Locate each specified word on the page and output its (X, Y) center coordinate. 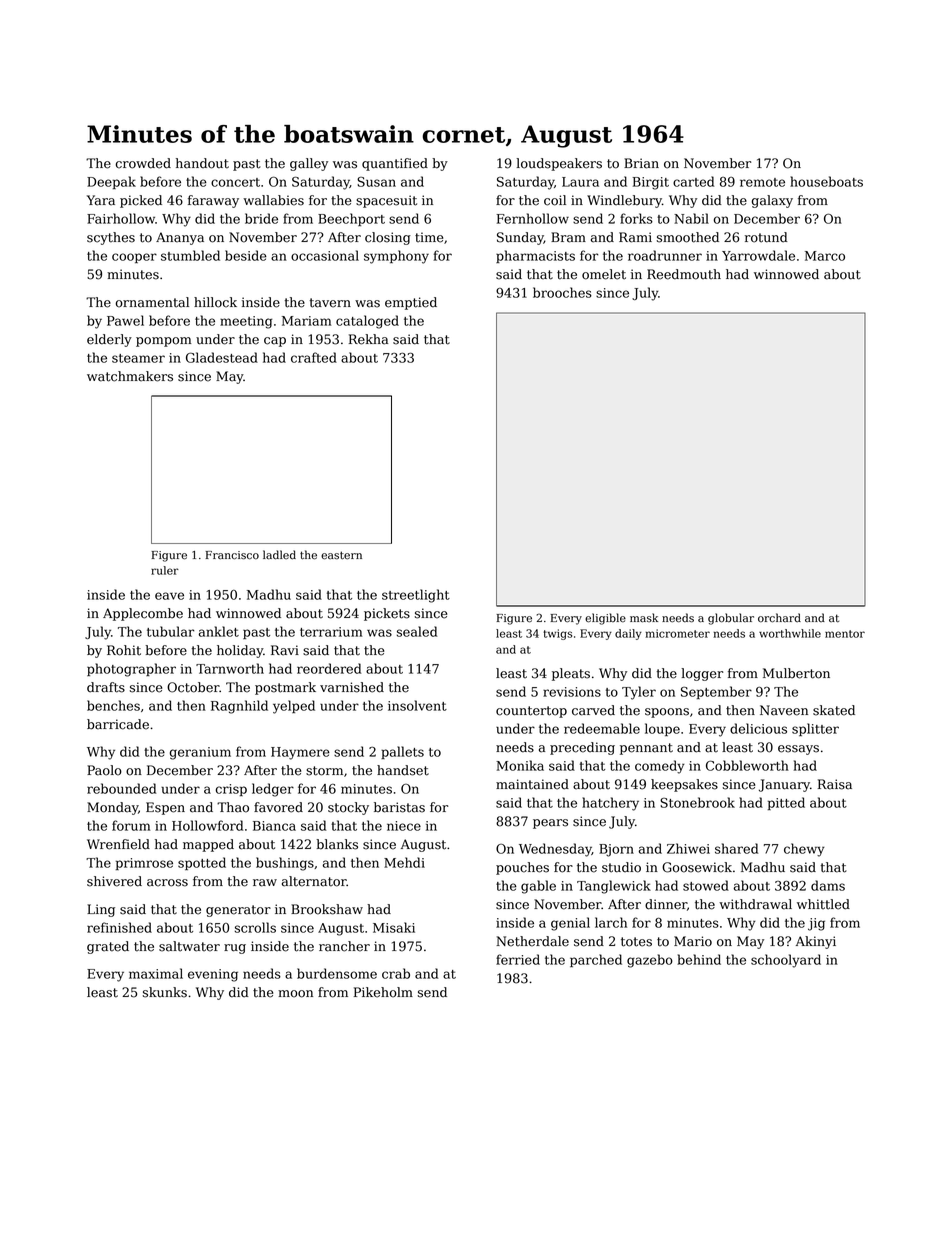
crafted (314, 357)
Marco (825, 256)
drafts (106, 687)
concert (235, 182)
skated (834, 710)
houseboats (826, 181)
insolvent (417, 705)
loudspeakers (559, 164)
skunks (165, 992)
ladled (279, 555)
